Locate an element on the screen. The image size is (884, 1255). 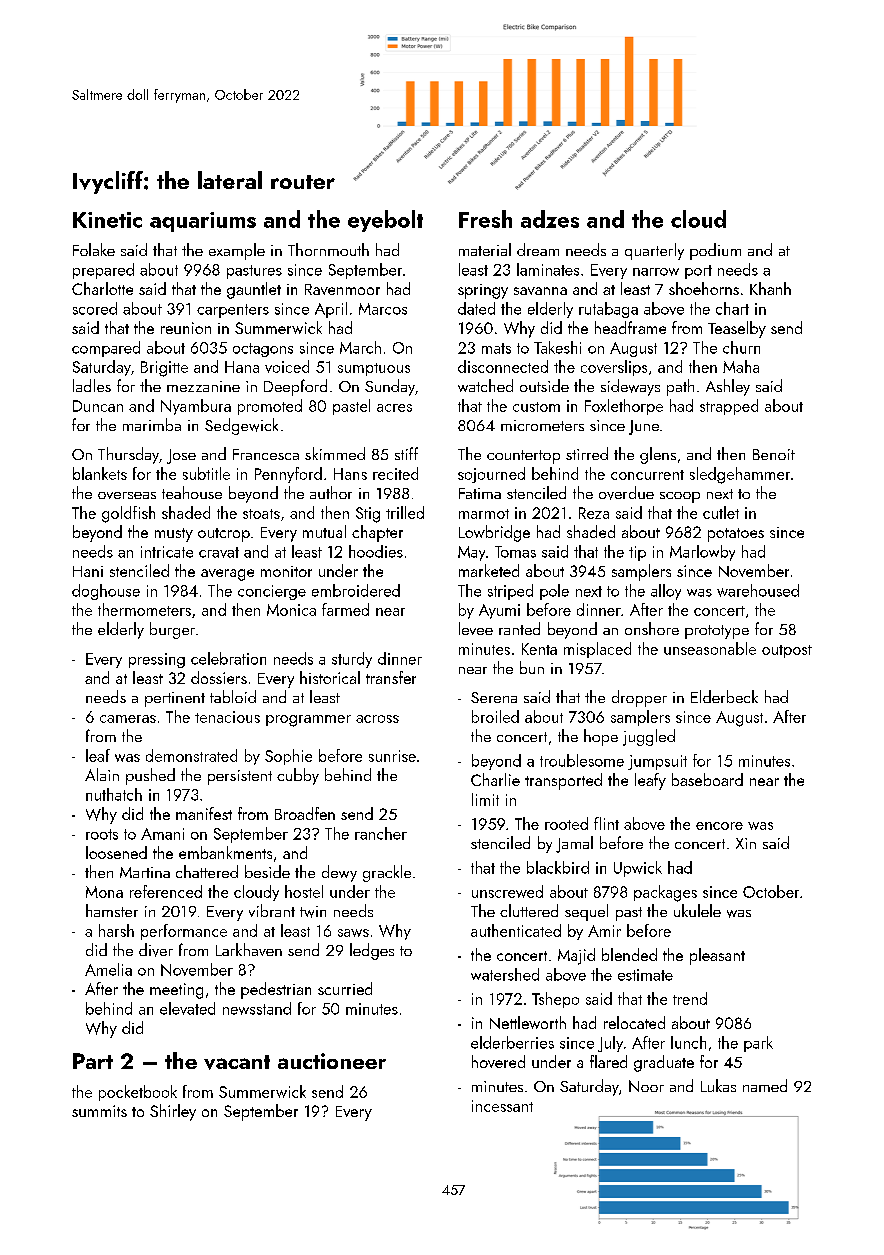
Xin is located at coordinates (746, 843).
